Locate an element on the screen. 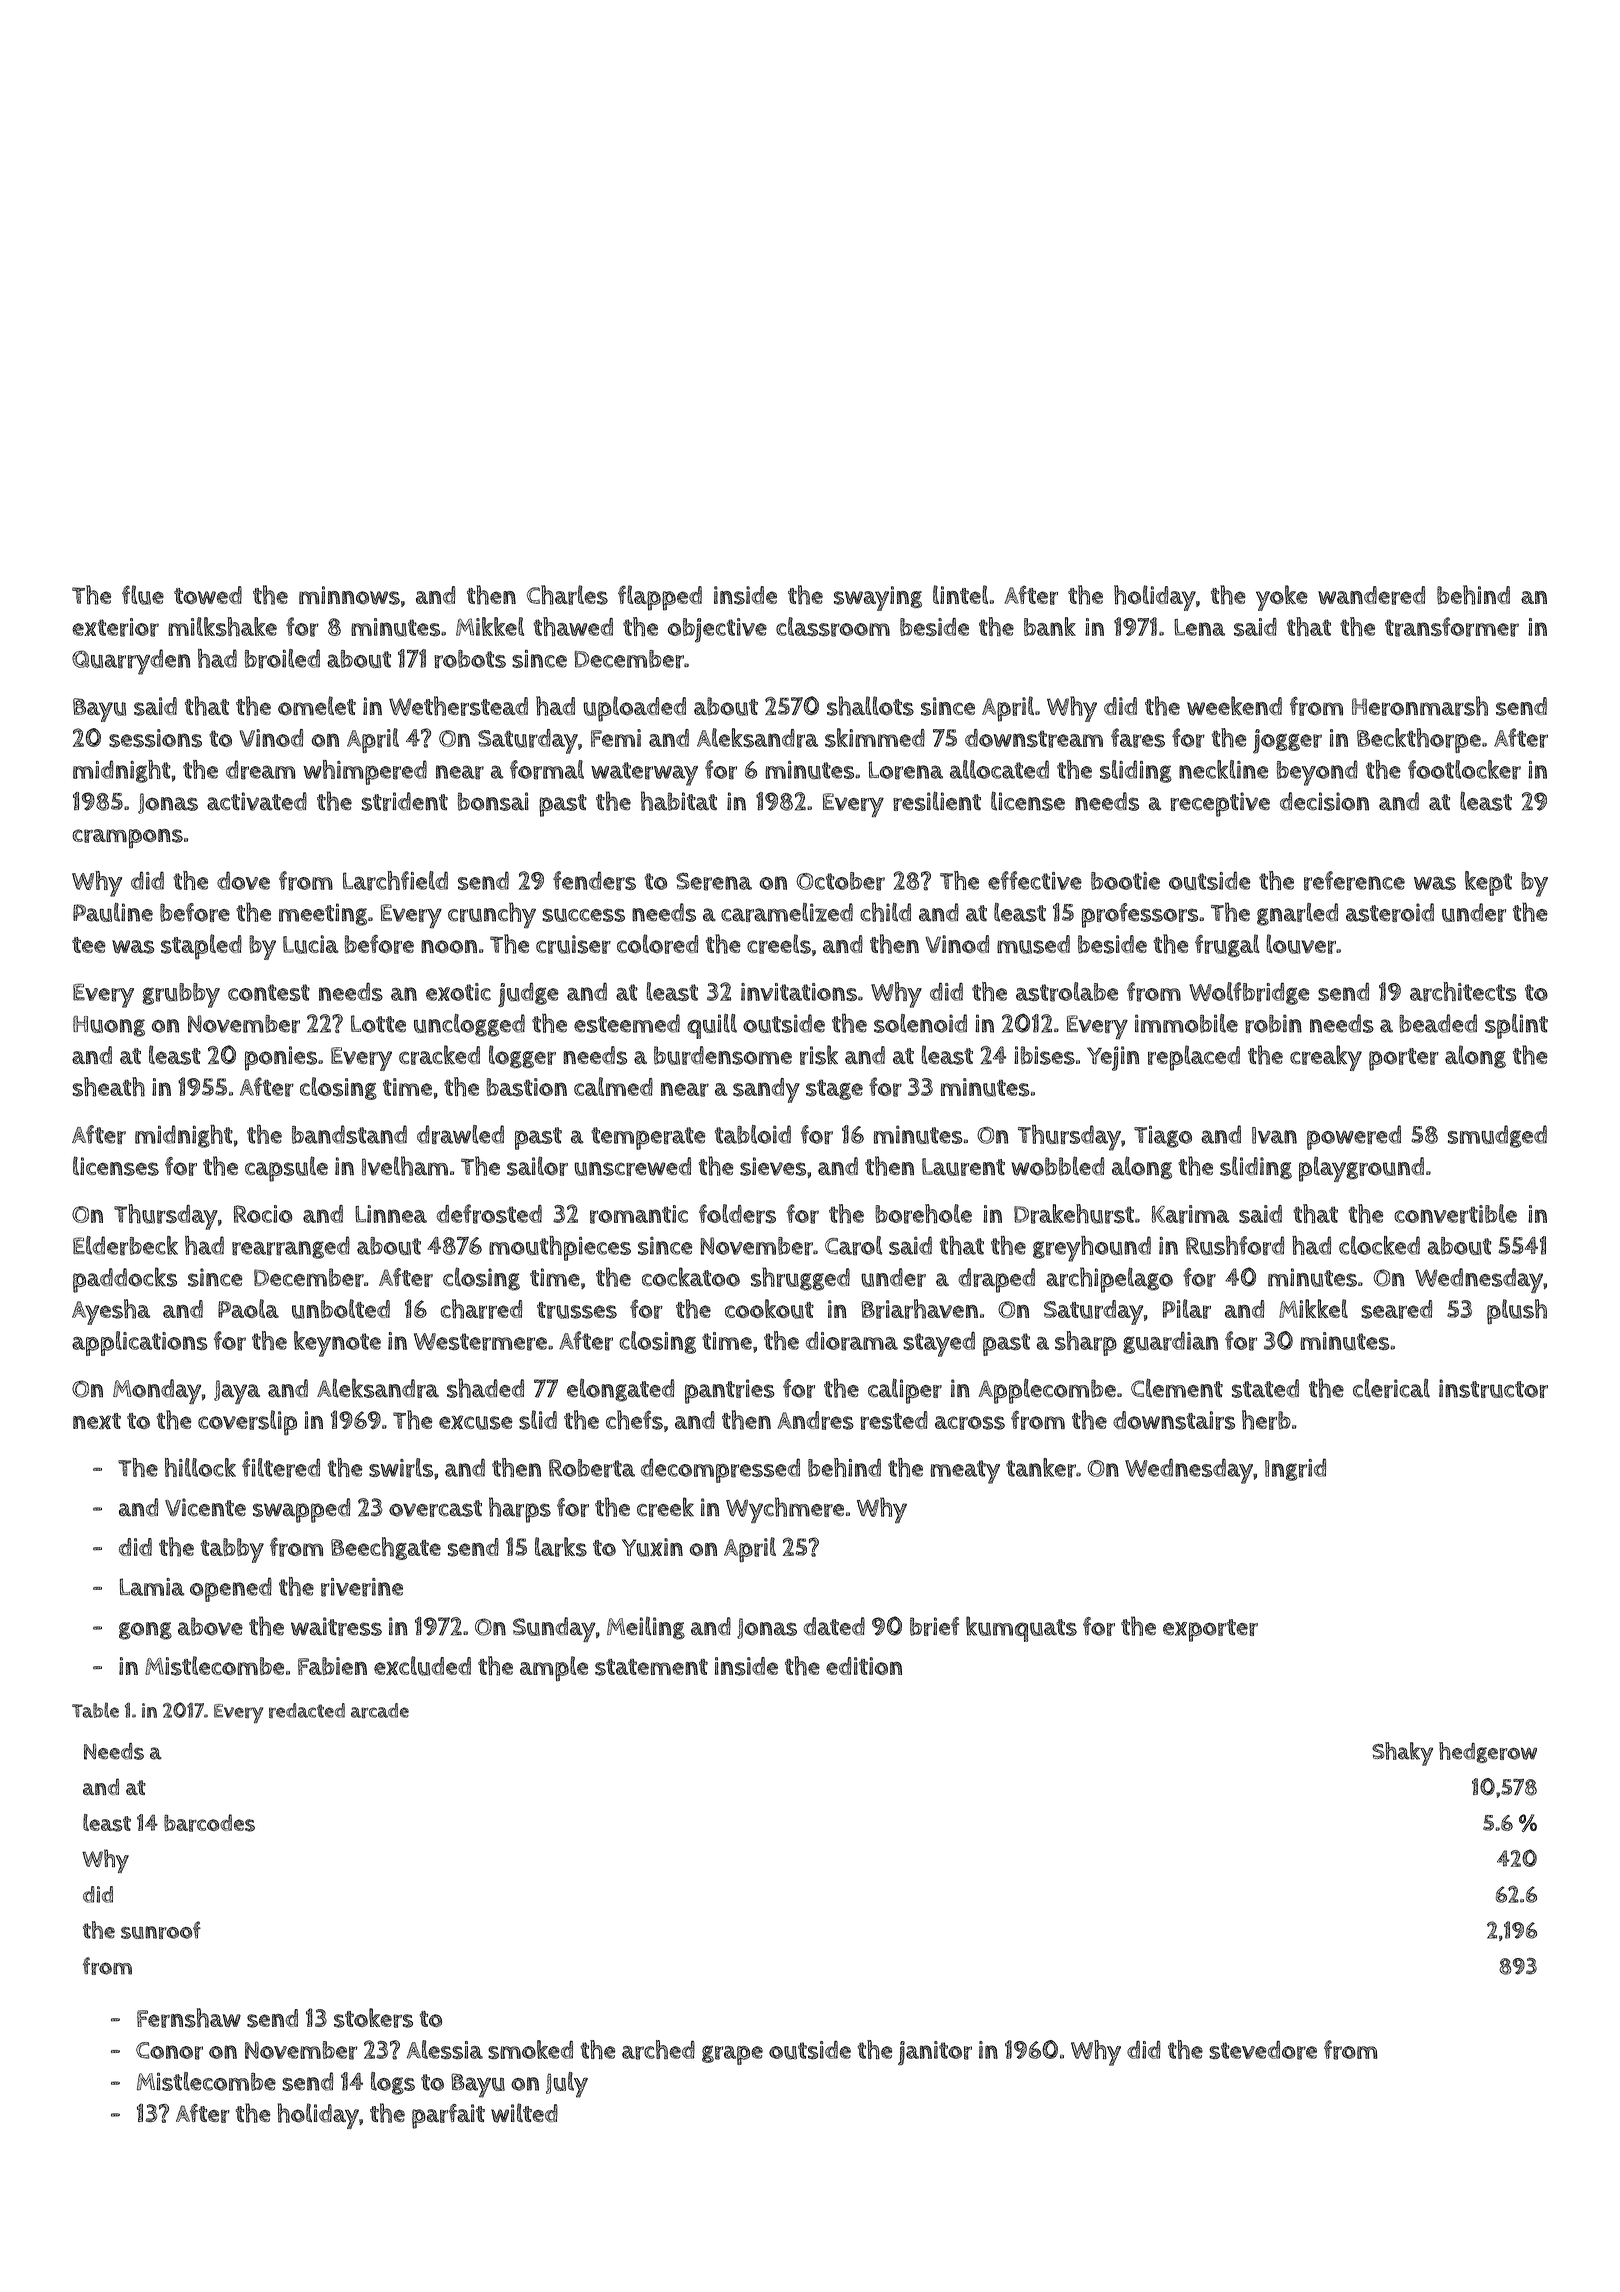  sunroof is located at coordinates (161, 1930).
